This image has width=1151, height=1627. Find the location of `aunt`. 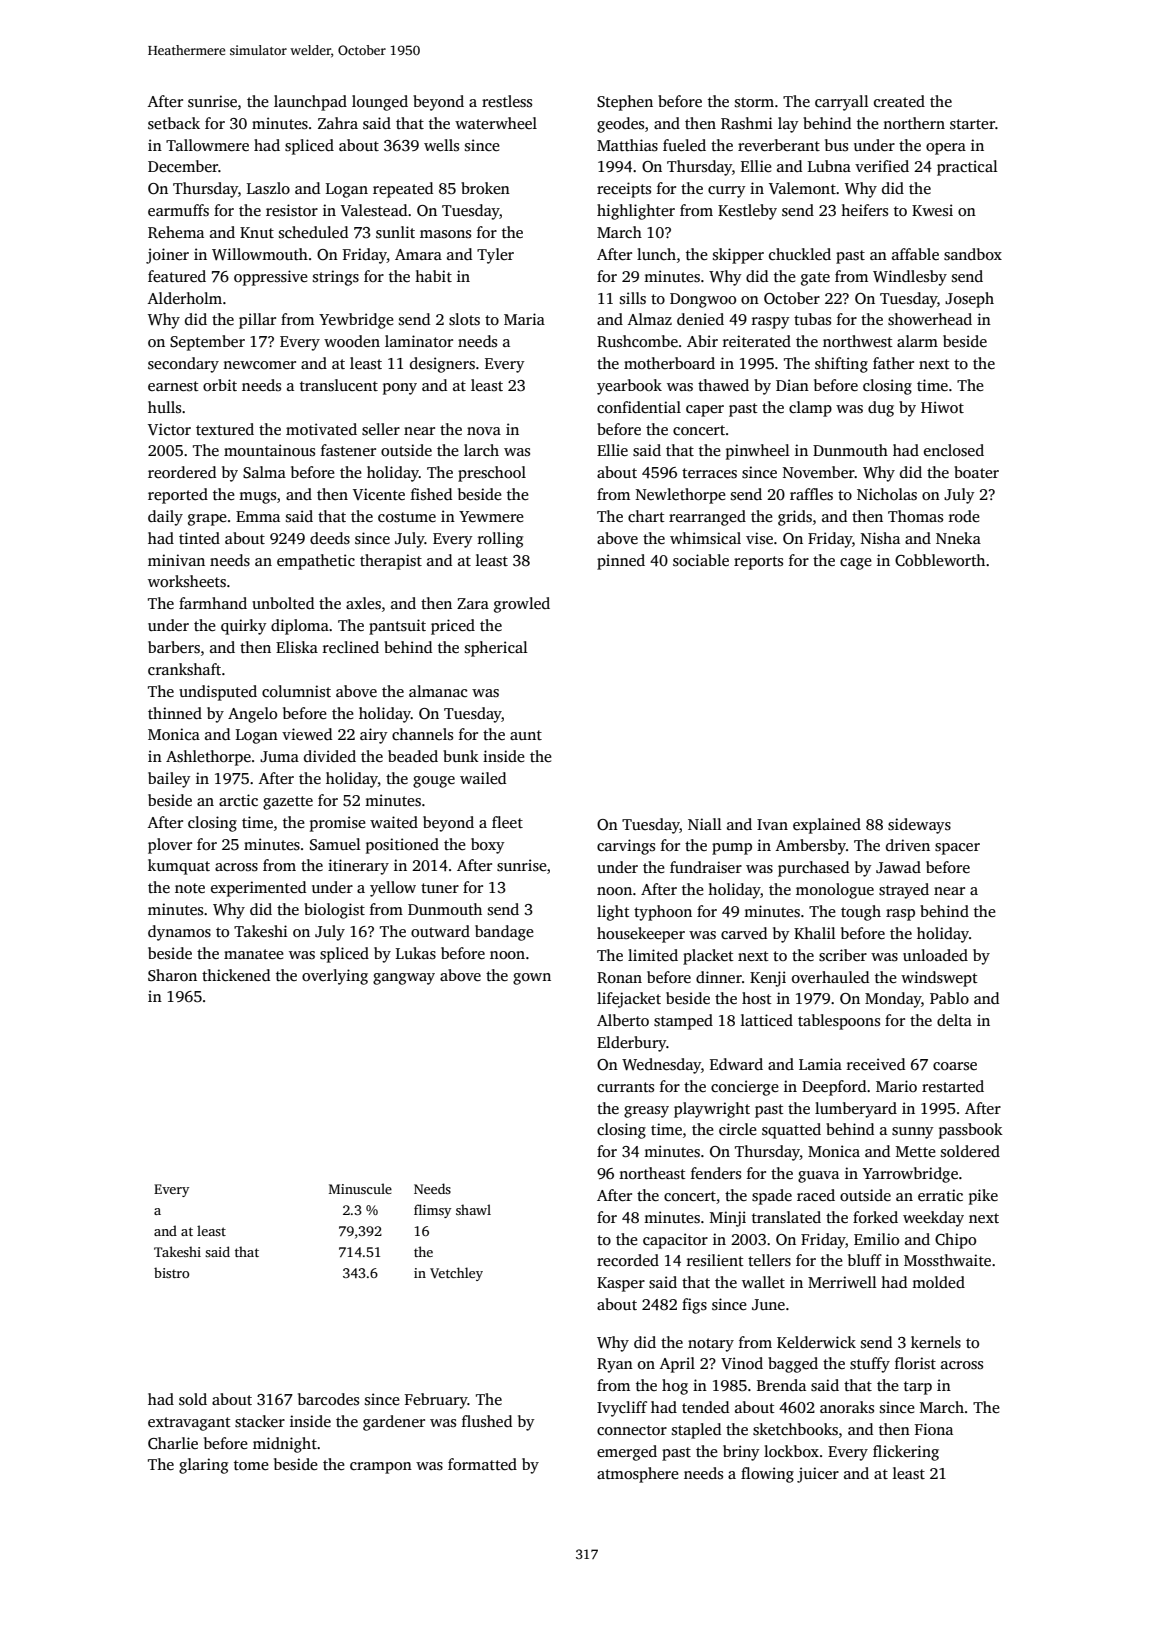

aunt is located at coordinates (526, 735).
